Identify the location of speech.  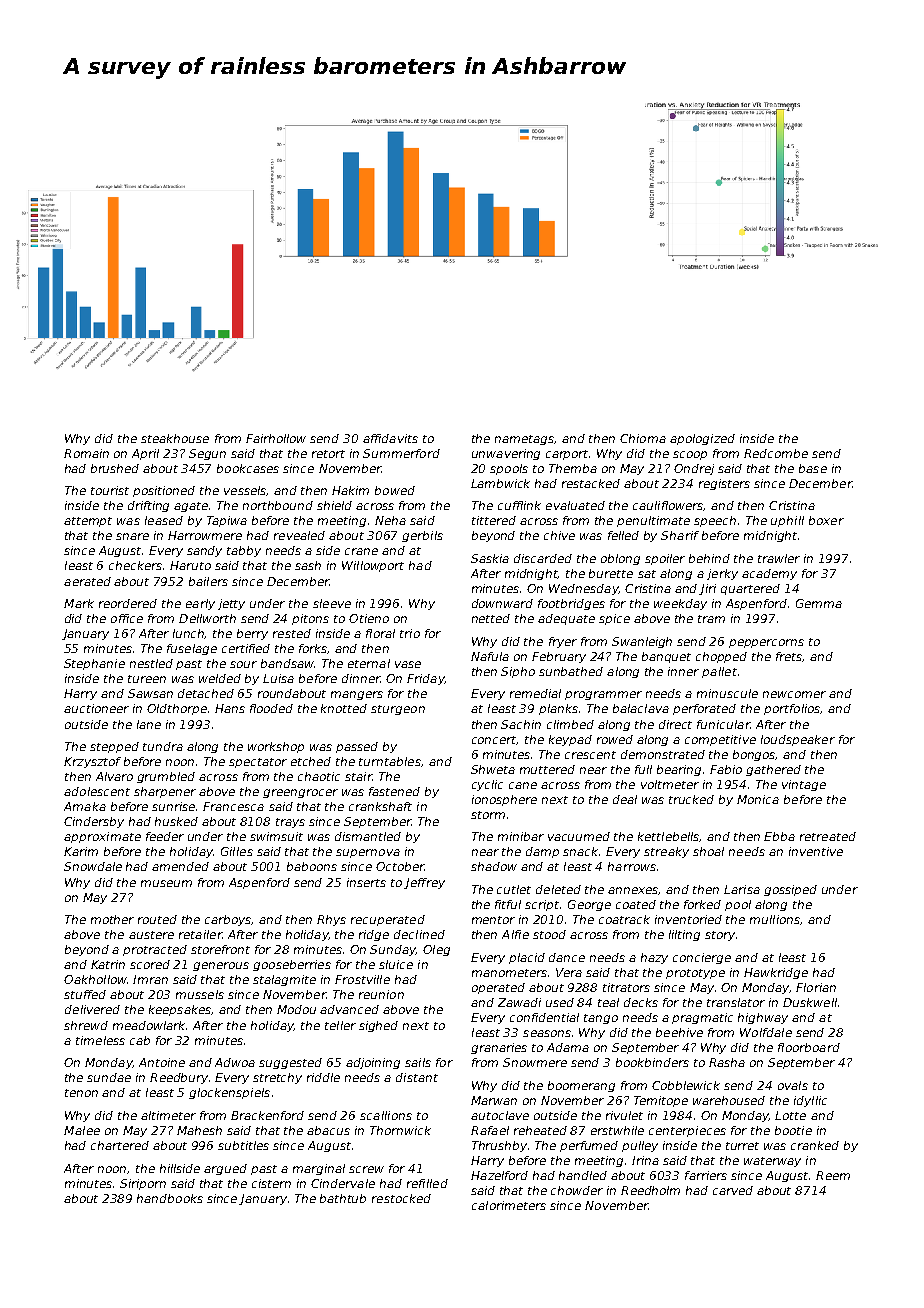
(715, 521).
